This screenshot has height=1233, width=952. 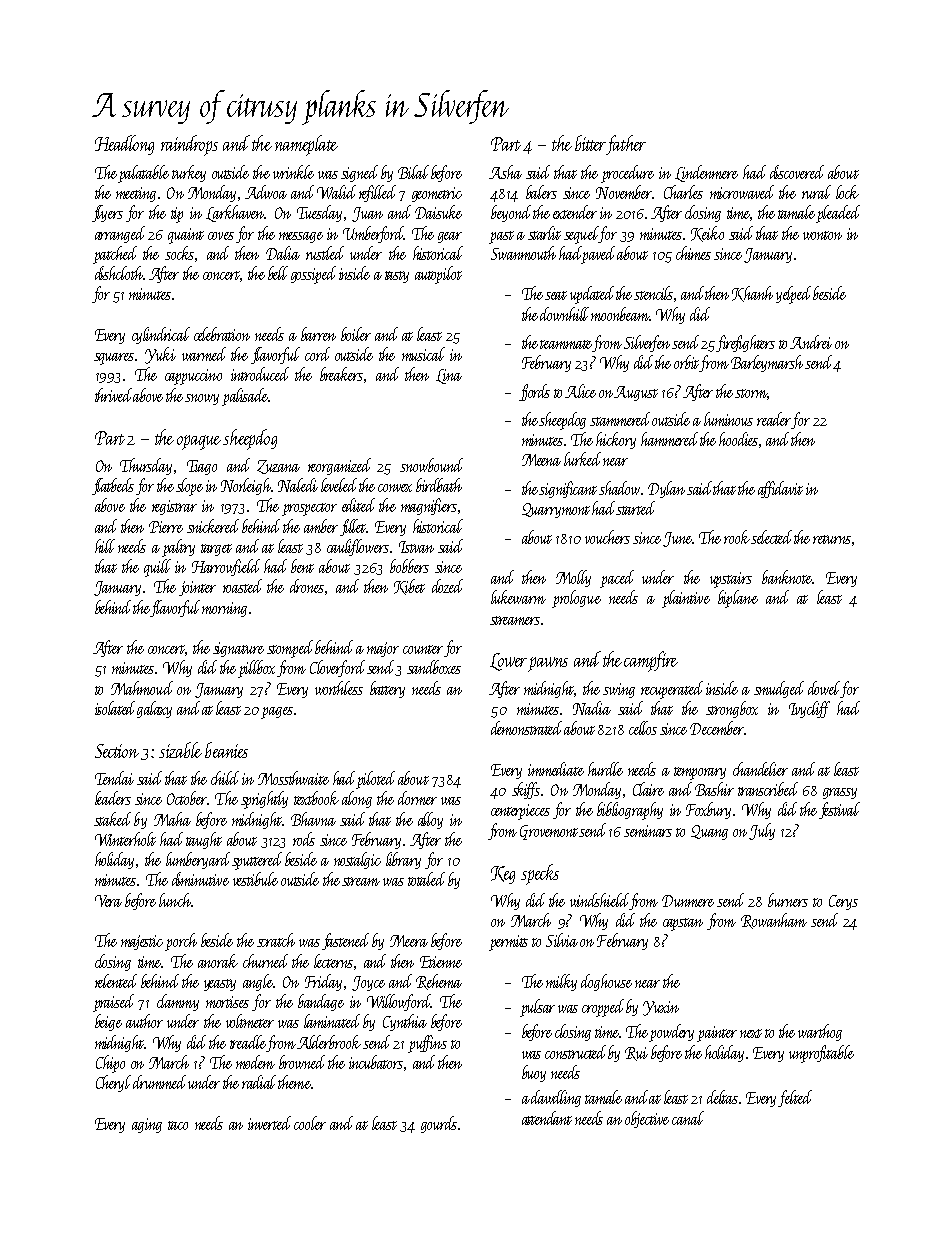 I want to click on reorganized, so click(x=339, y=466).
